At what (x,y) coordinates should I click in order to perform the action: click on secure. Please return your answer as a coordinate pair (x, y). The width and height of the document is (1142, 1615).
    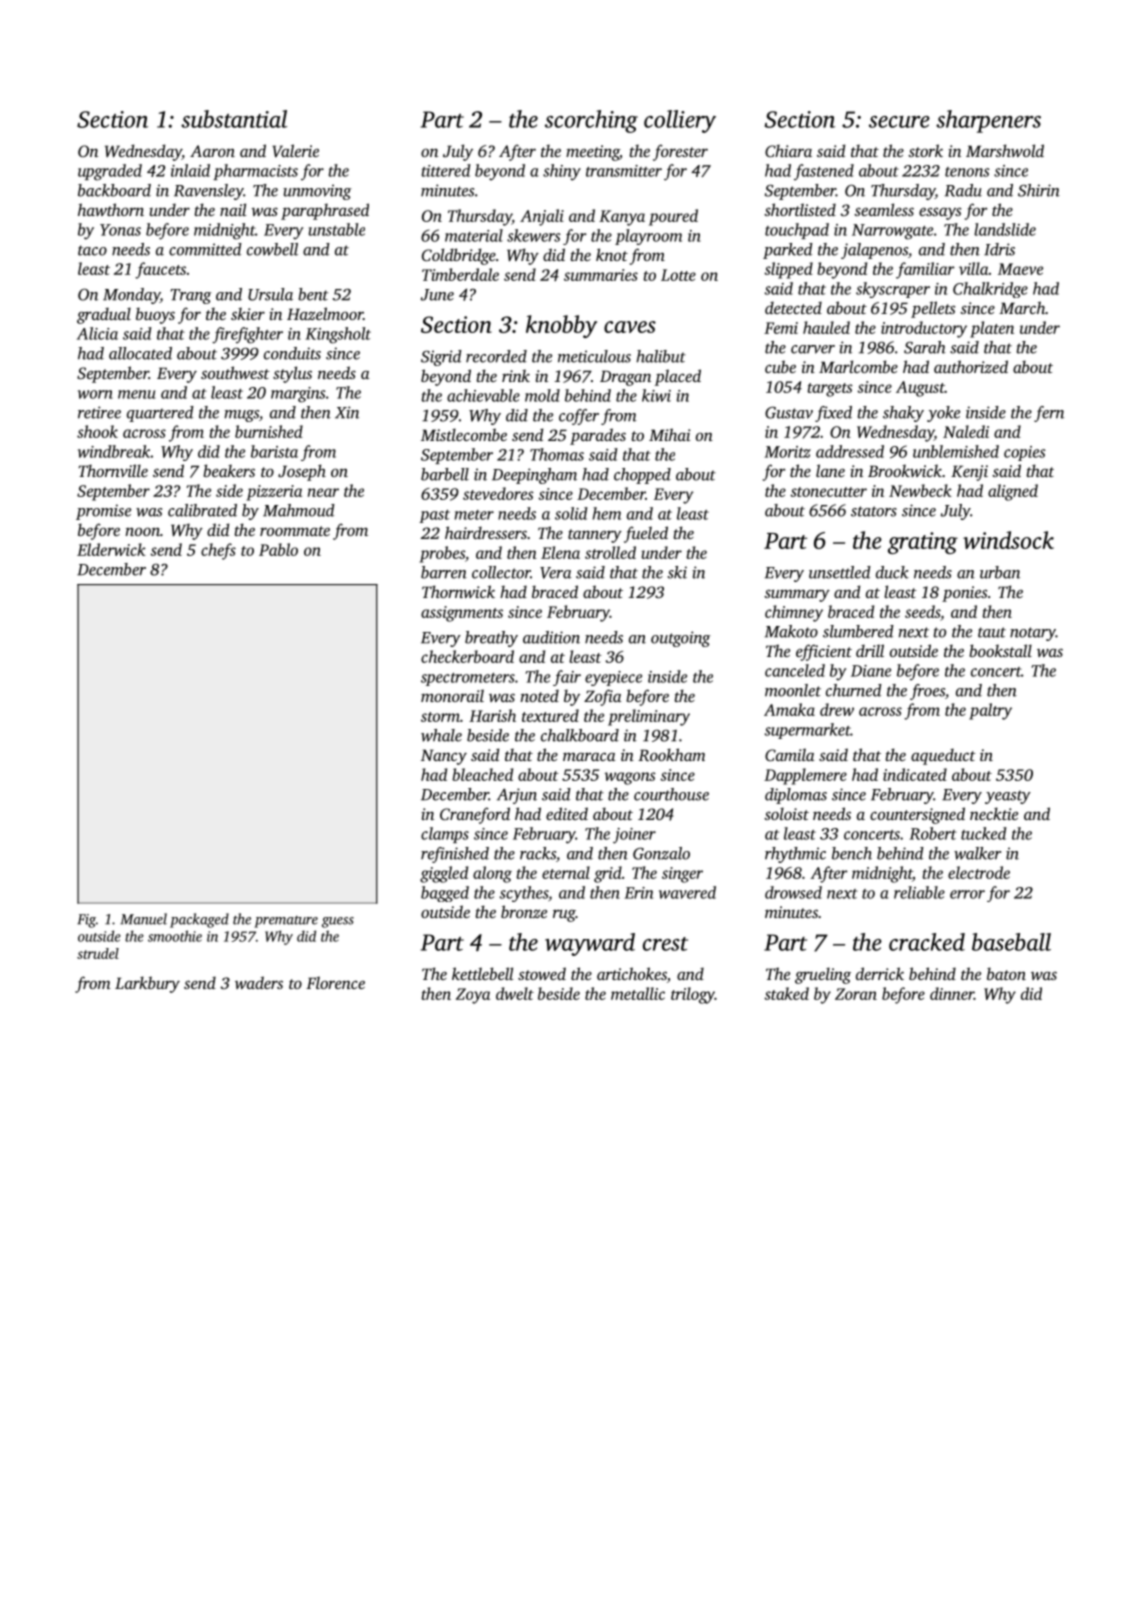
    Looking at the image, I should click on (899, 122).
